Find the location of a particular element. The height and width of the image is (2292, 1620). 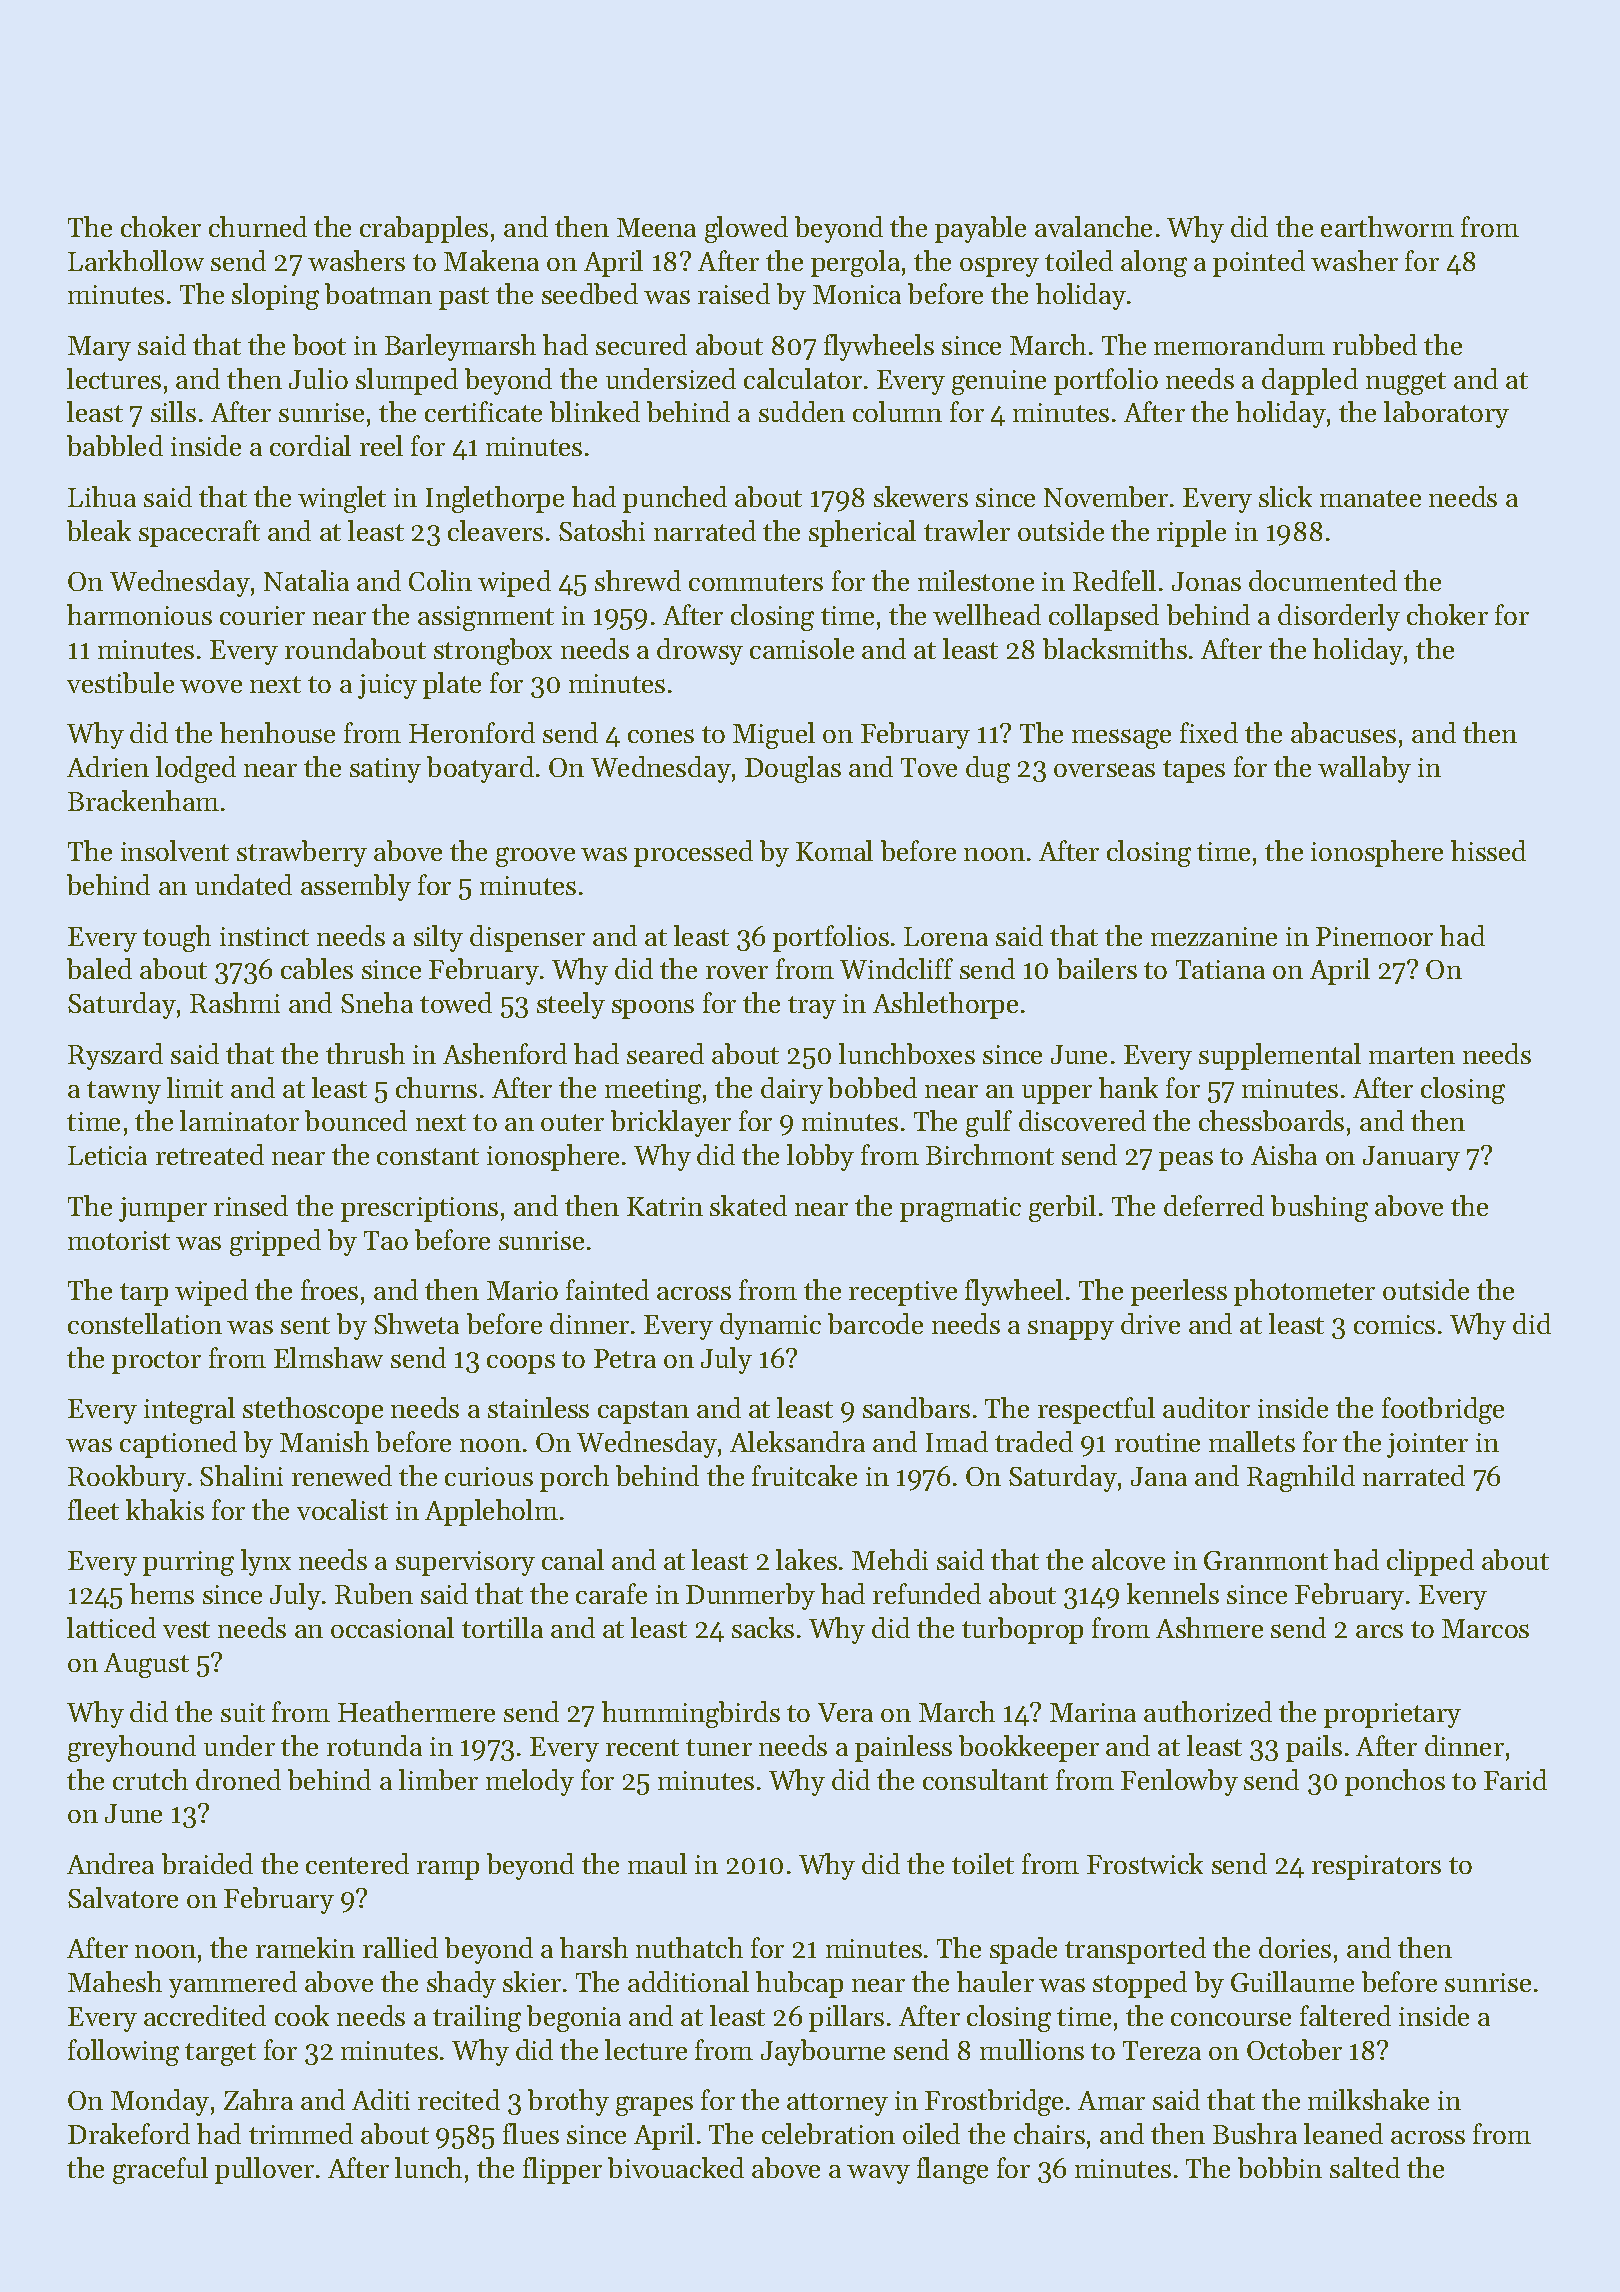

retreated is located at coordinates (210, 1154).
